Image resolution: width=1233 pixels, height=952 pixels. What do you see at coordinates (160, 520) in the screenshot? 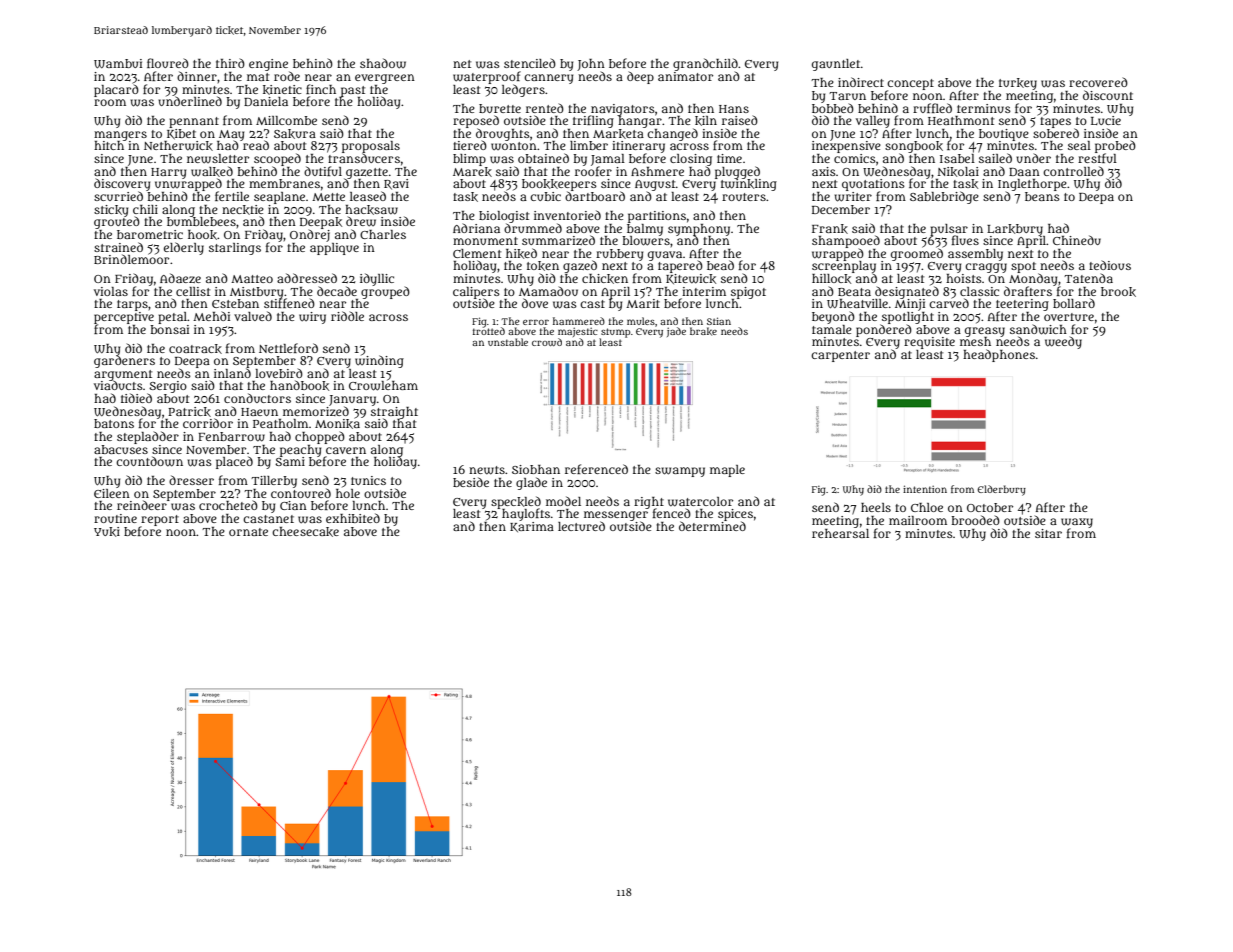
I see `report` at bounding box center [160, 520].
